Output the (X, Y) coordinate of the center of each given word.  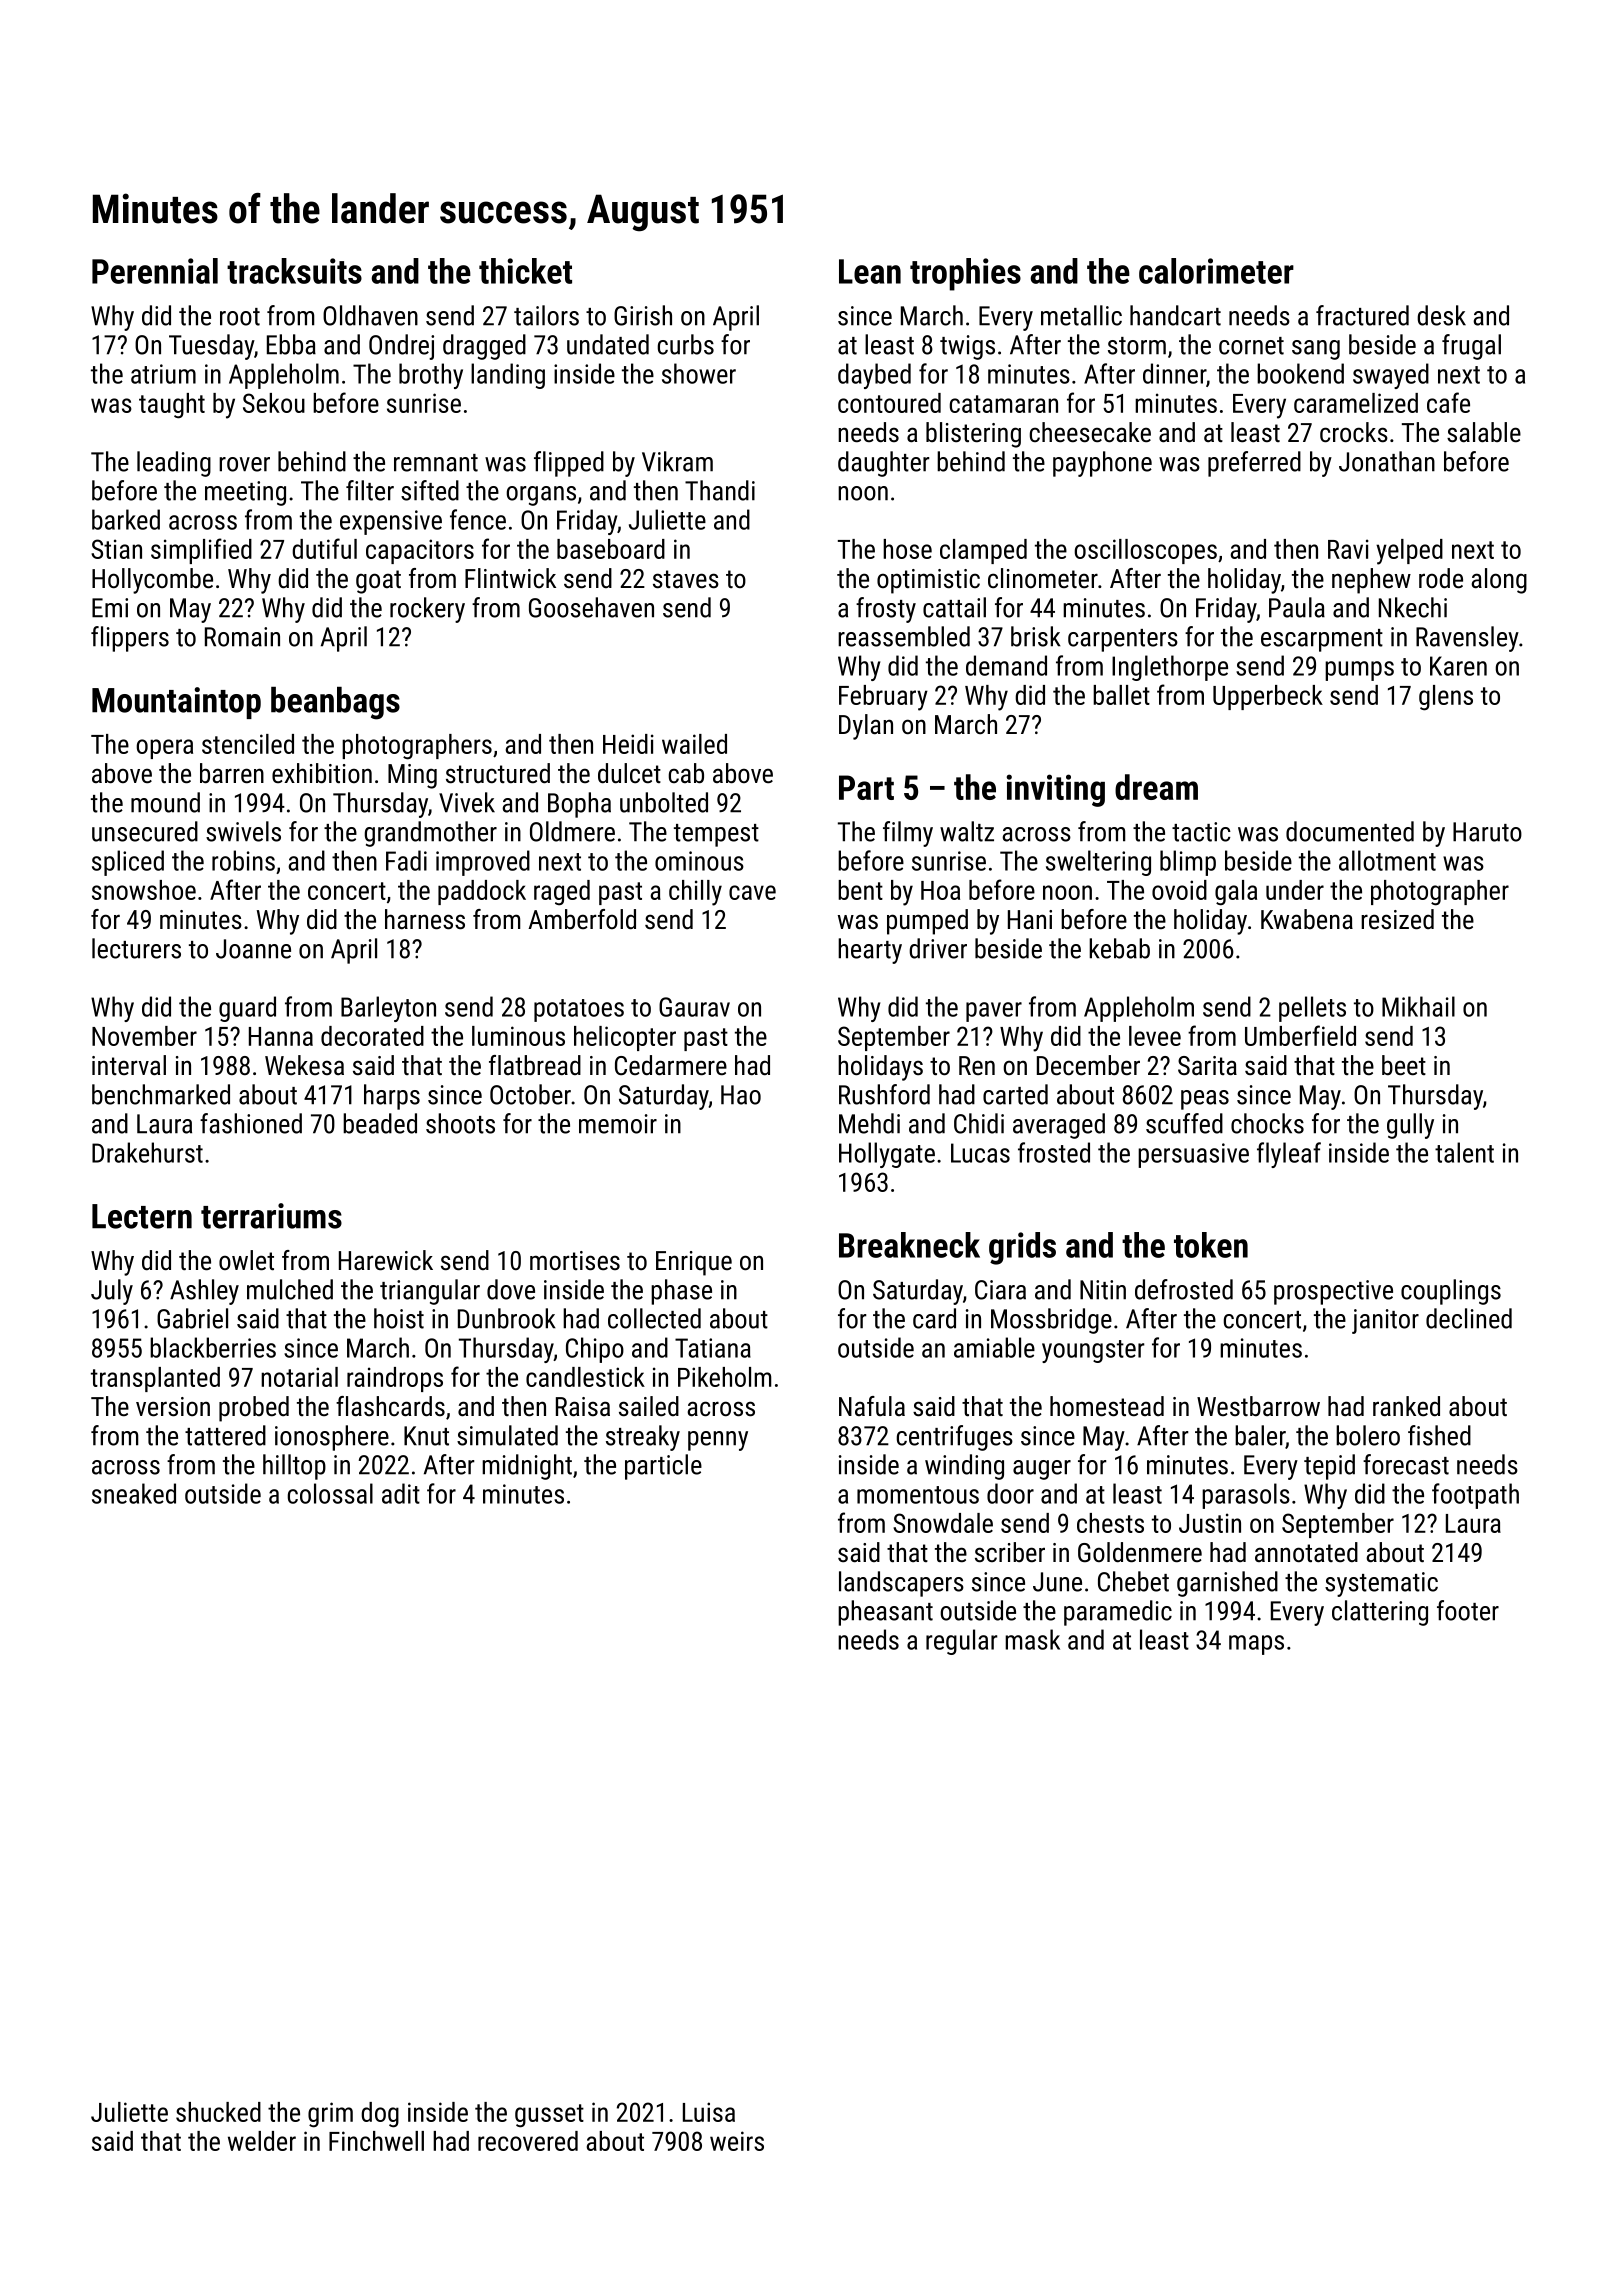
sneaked (134, 1493)
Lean (870, 271)
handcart (1175, 315)
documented (1350, 831)
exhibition (322, 773)
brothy (431, 376)
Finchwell (376, 2141)
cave (752, 892)
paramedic (1118, 1613)
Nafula (872, 1406)
